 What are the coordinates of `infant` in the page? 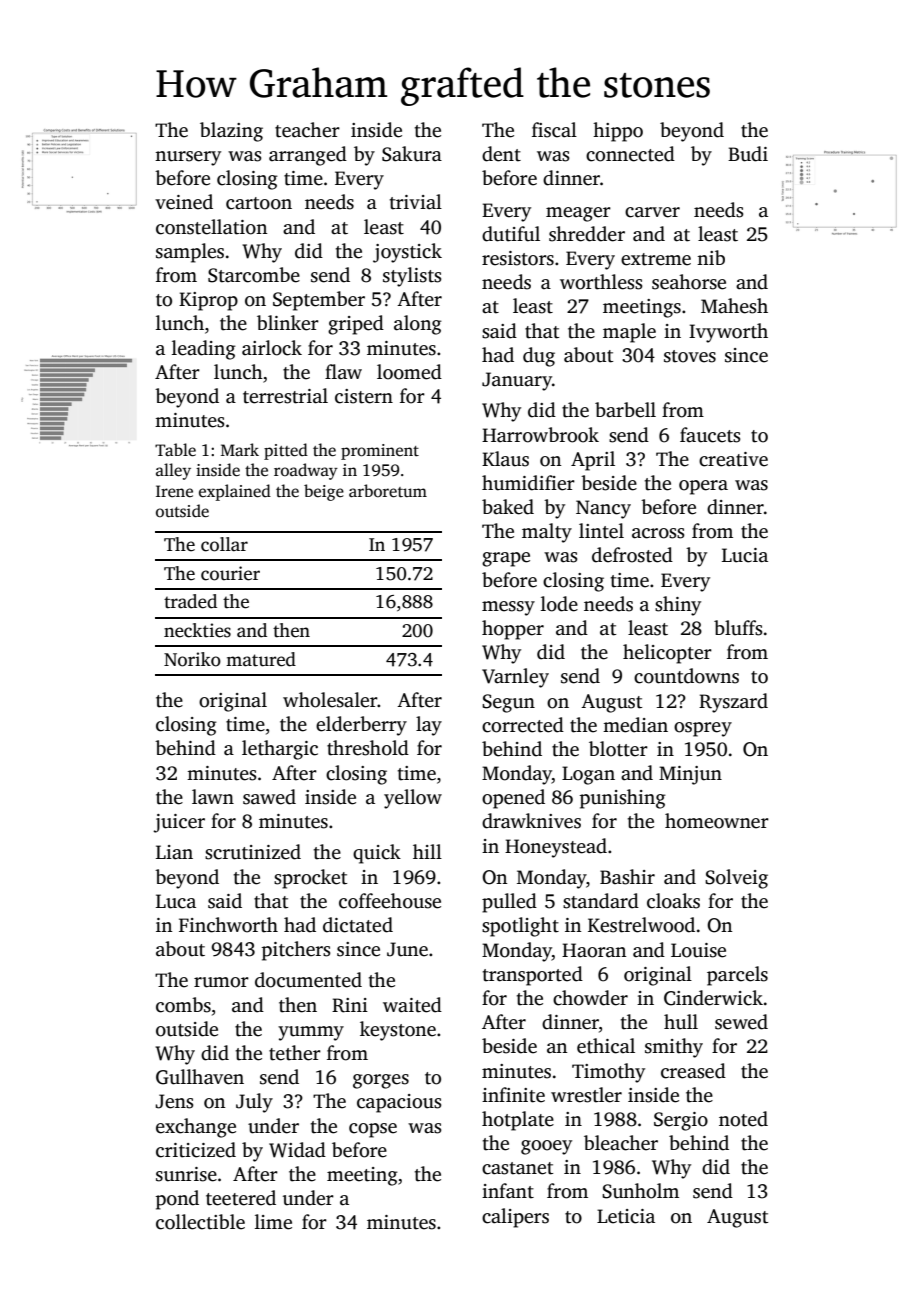 It's located at (508, 1191).
